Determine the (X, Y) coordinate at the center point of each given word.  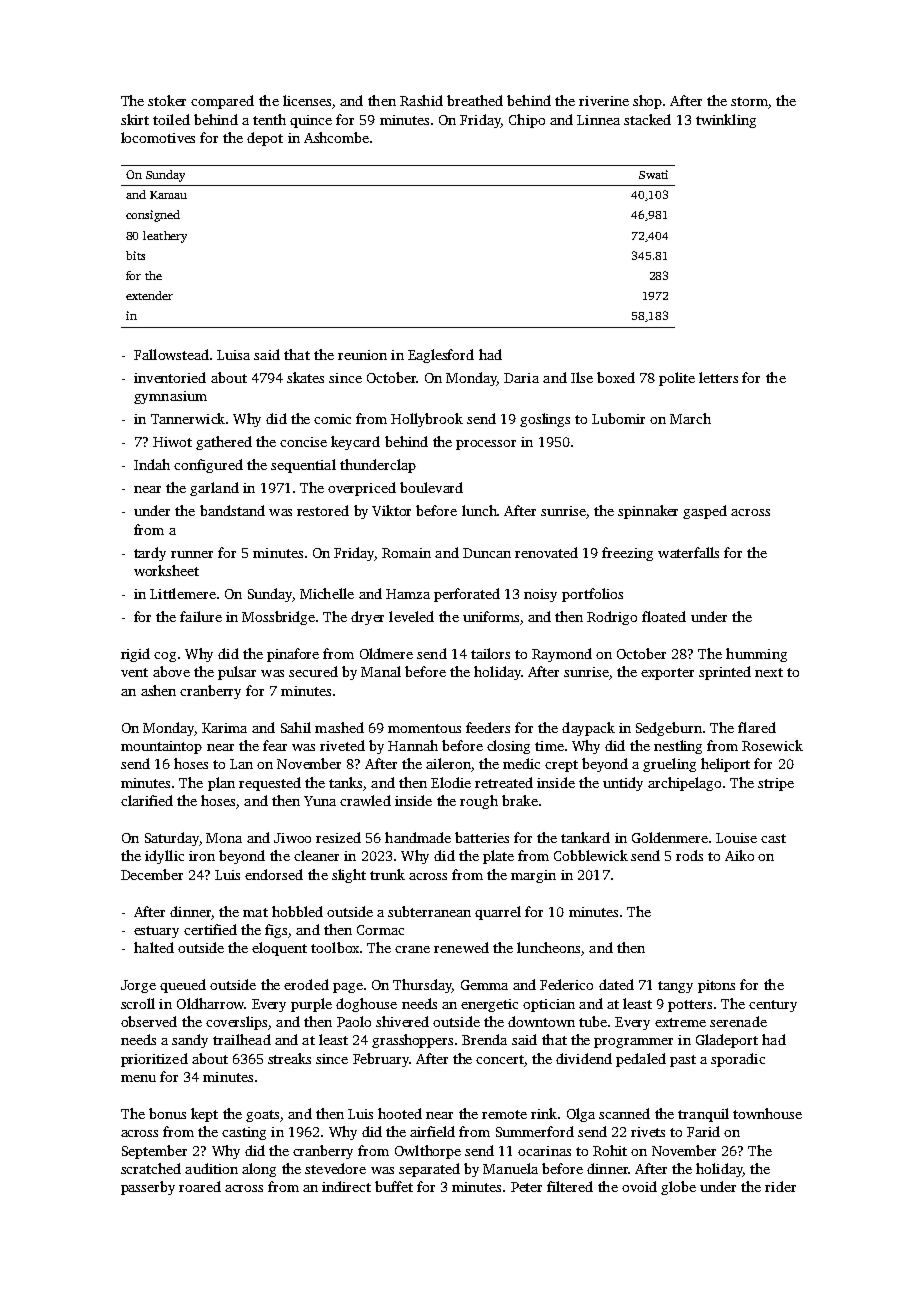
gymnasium (170, 397)
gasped (705, 512)
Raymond (562, 655)
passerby (148, 1188)
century (773, 1006)
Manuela (510, 1168)
